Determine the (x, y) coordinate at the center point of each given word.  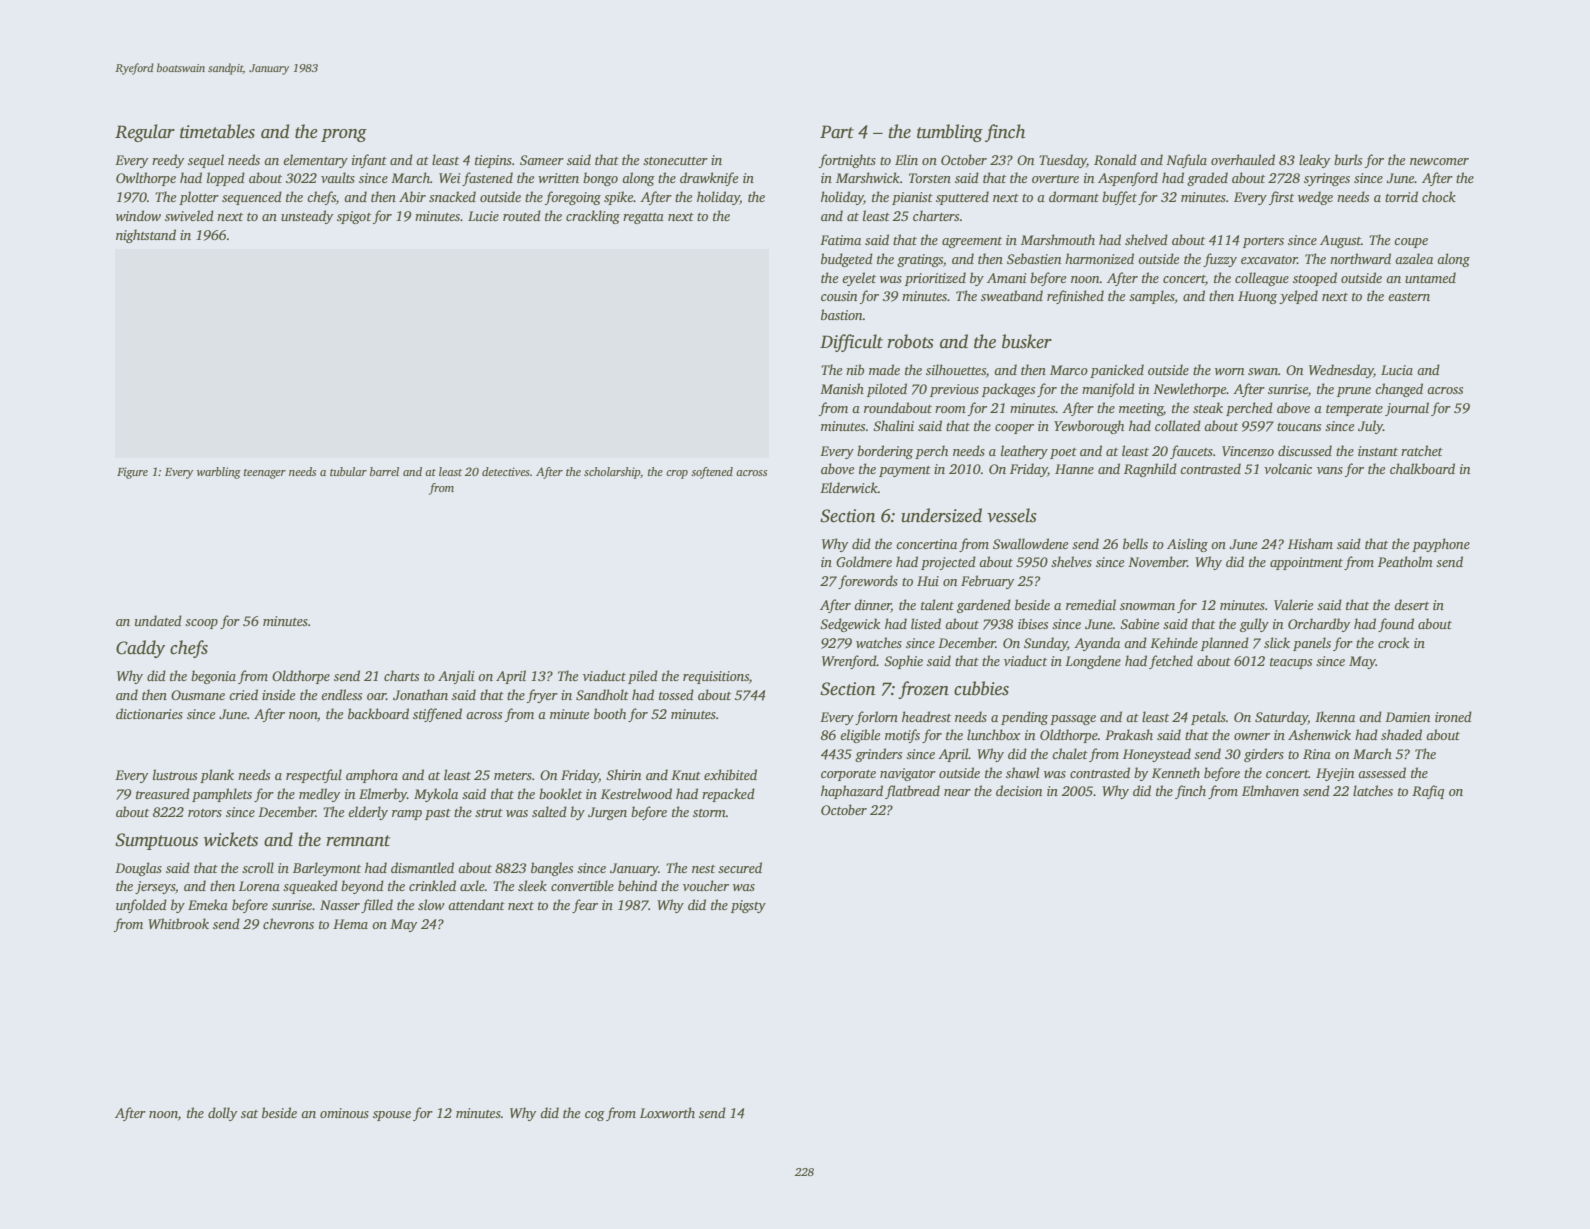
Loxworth (667, 1112)
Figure (132, 473)
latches (1373, 790)
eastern (1409, 297)
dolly (222, 1114)
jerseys (155, 887)
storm (709, 813)
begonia (213, 677)
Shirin (623, 774)
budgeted (847, 260)
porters (1263, 242)
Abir (412, 196)
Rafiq (1428, 792)
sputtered (962, 198)
